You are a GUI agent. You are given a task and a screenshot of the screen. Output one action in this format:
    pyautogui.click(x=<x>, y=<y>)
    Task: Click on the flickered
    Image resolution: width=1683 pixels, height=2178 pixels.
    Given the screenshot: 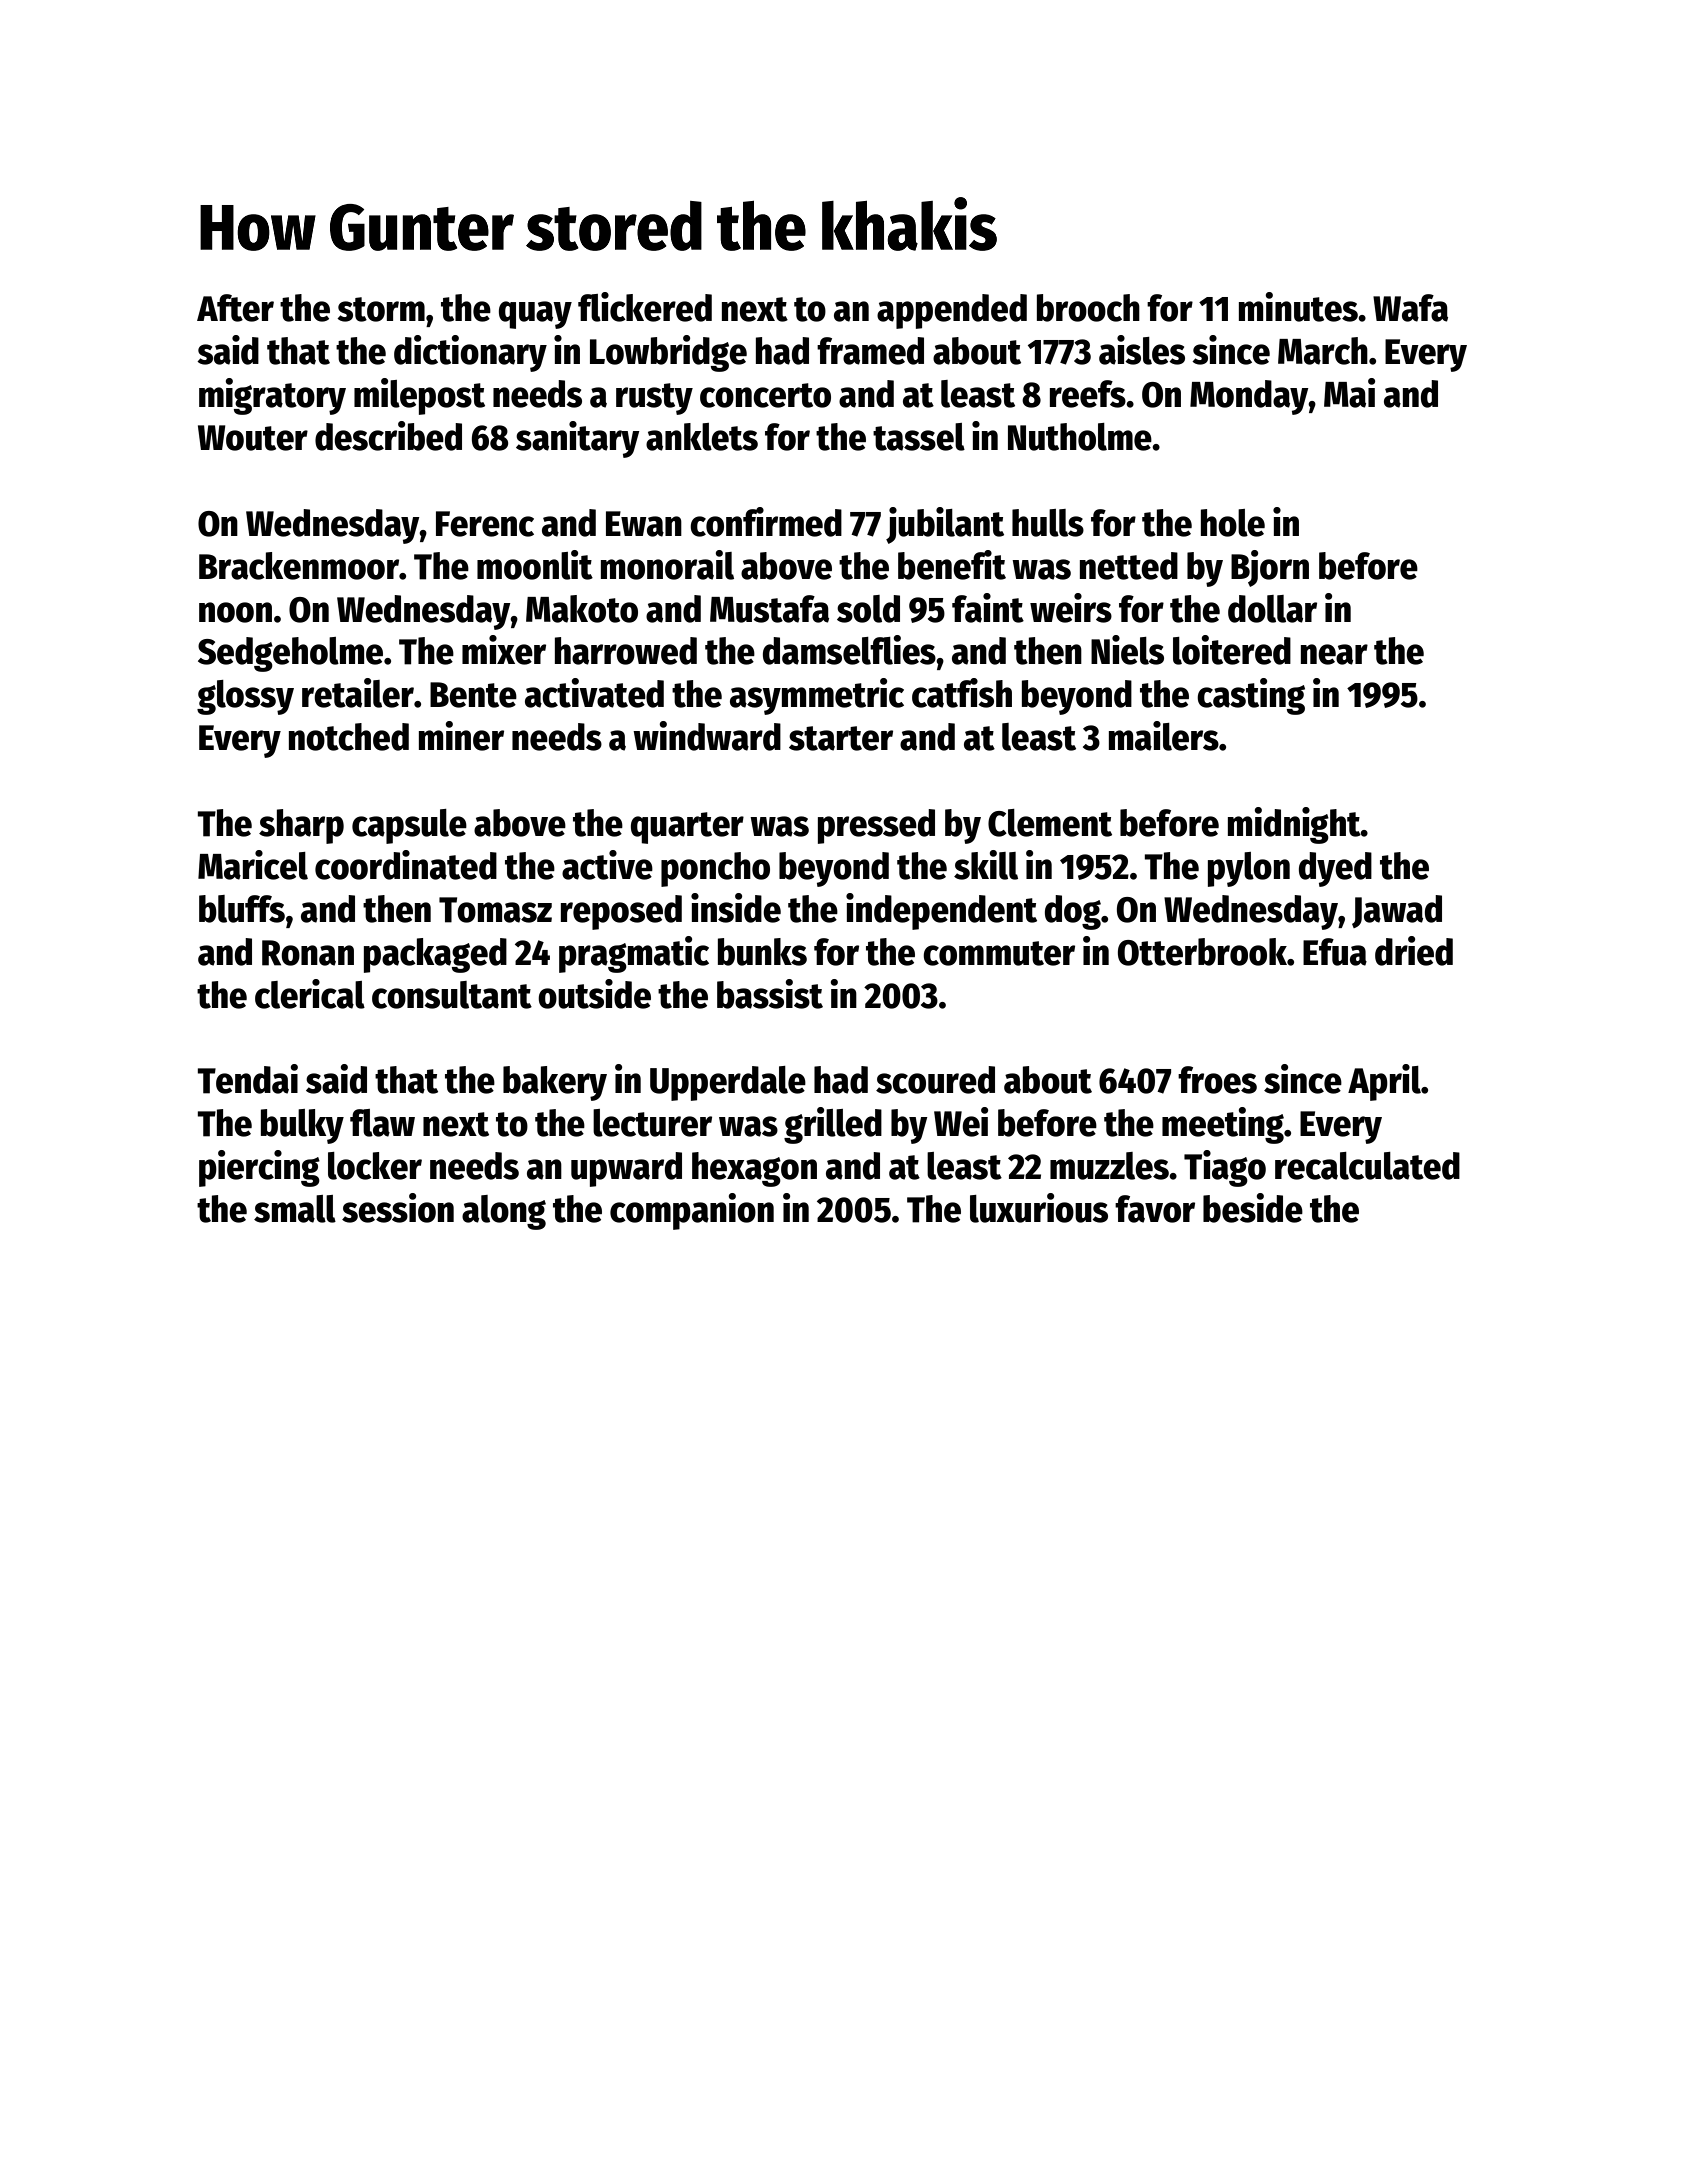 What is the action you would take?
    pyautogui.click(x=645, y=307)
